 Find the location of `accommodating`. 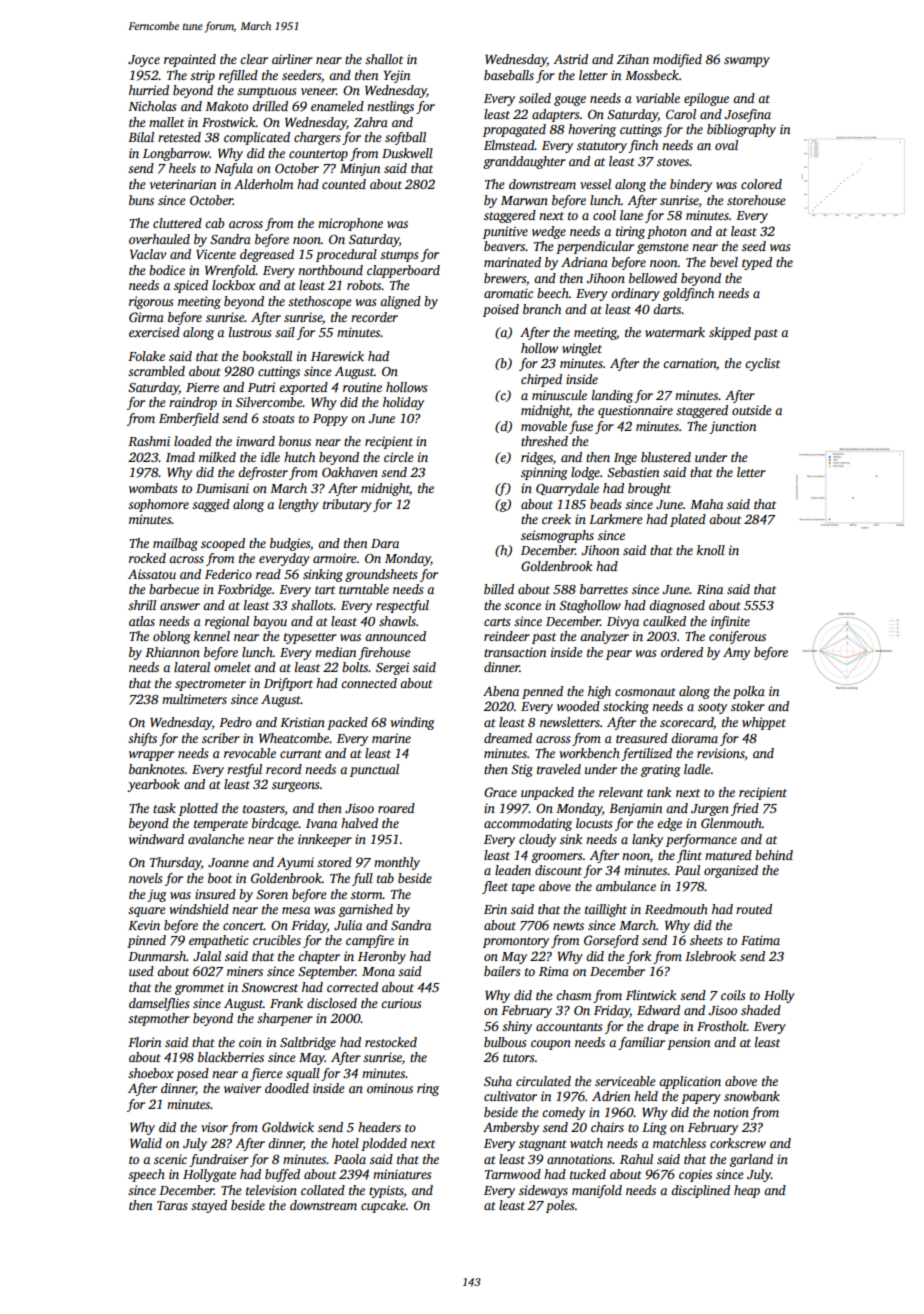

accommodating is located at coordinates (528, 824).
